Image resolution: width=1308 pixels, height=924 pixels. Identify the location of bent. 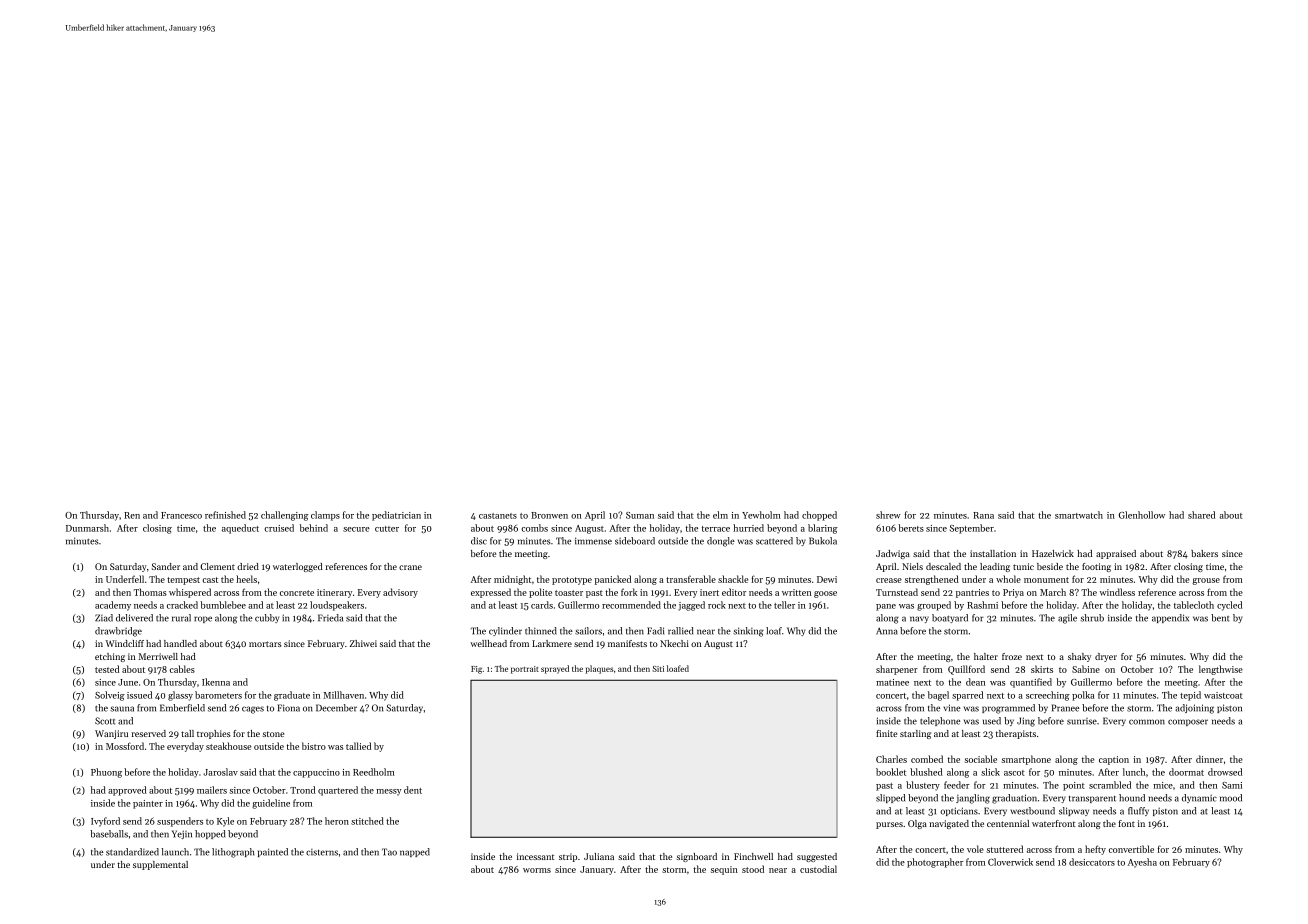
(1220, 618).
